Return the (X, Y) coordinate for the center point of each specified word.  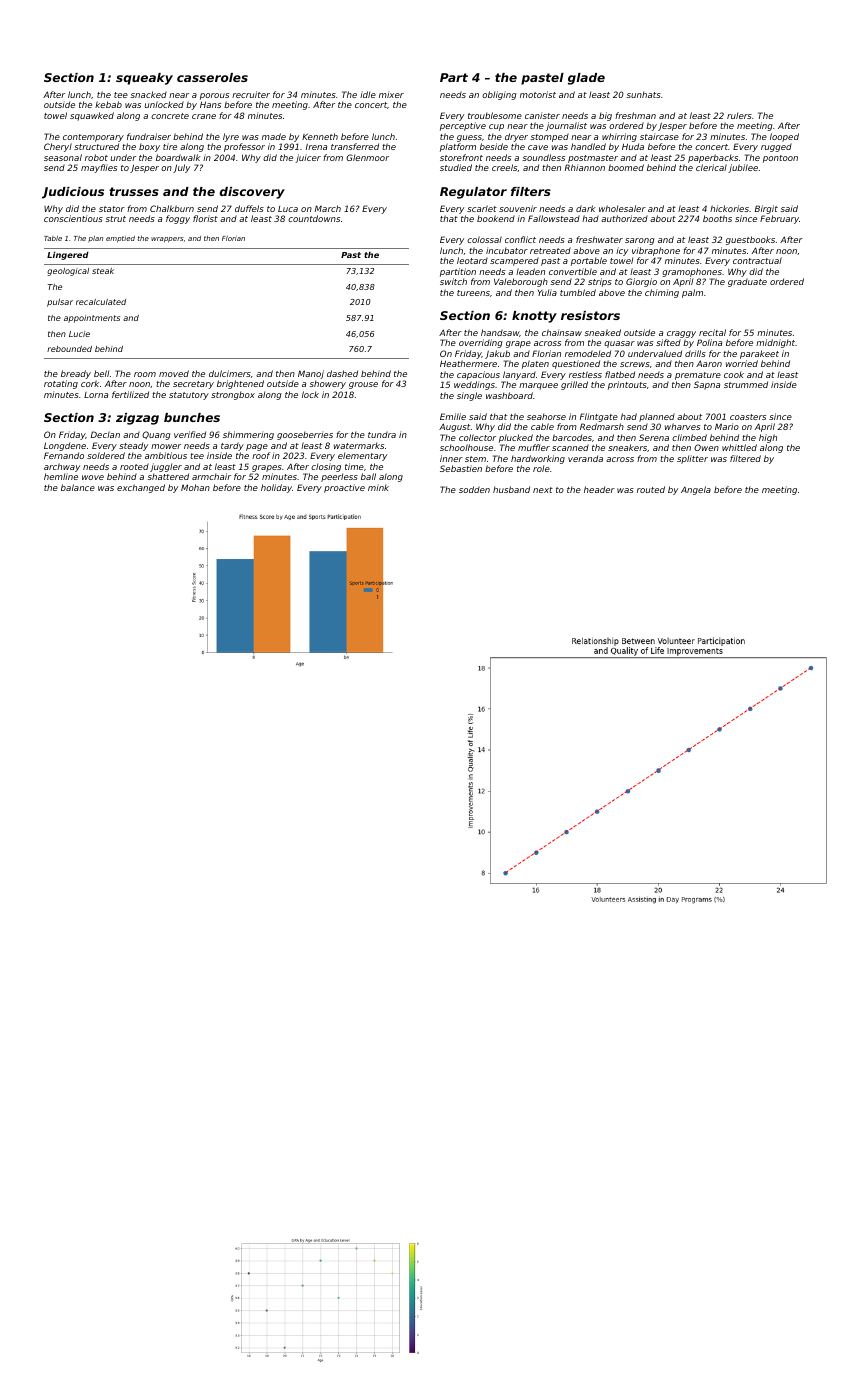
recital (712, 332)
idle (368, 94)
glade (586, 79)
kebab (108, 104)
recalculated (101, 302)
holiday (276, 488)
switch (453, 281)
